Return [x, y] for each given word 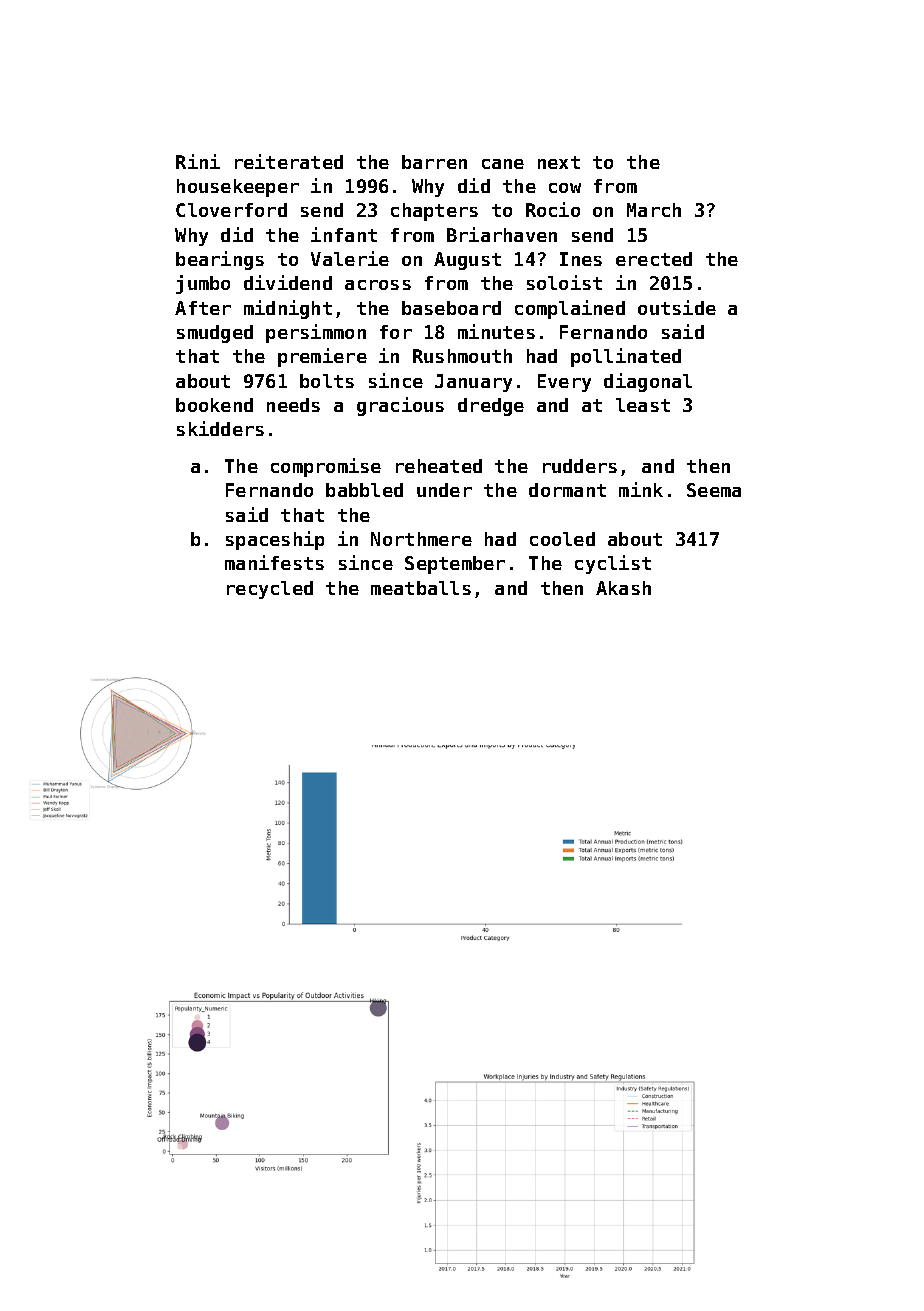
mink [641, 489]
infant [344, 234]
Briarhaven [502, 234]
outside [677, 307]
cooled [562, 539]
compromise [326, 467]
